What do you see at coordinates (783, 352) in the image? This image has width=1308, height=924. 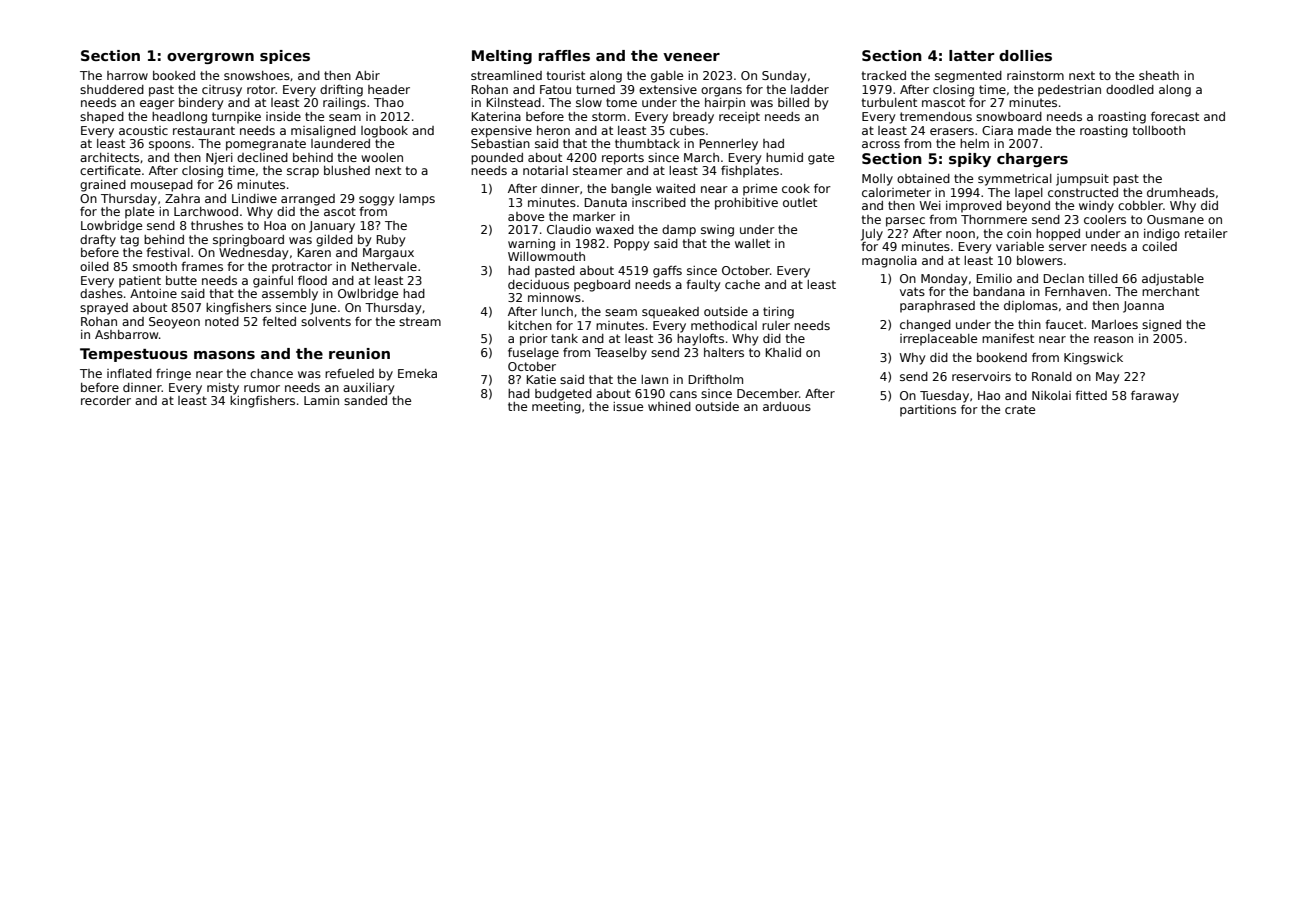 I see `Khalid` at bounding box center [783, 352].
